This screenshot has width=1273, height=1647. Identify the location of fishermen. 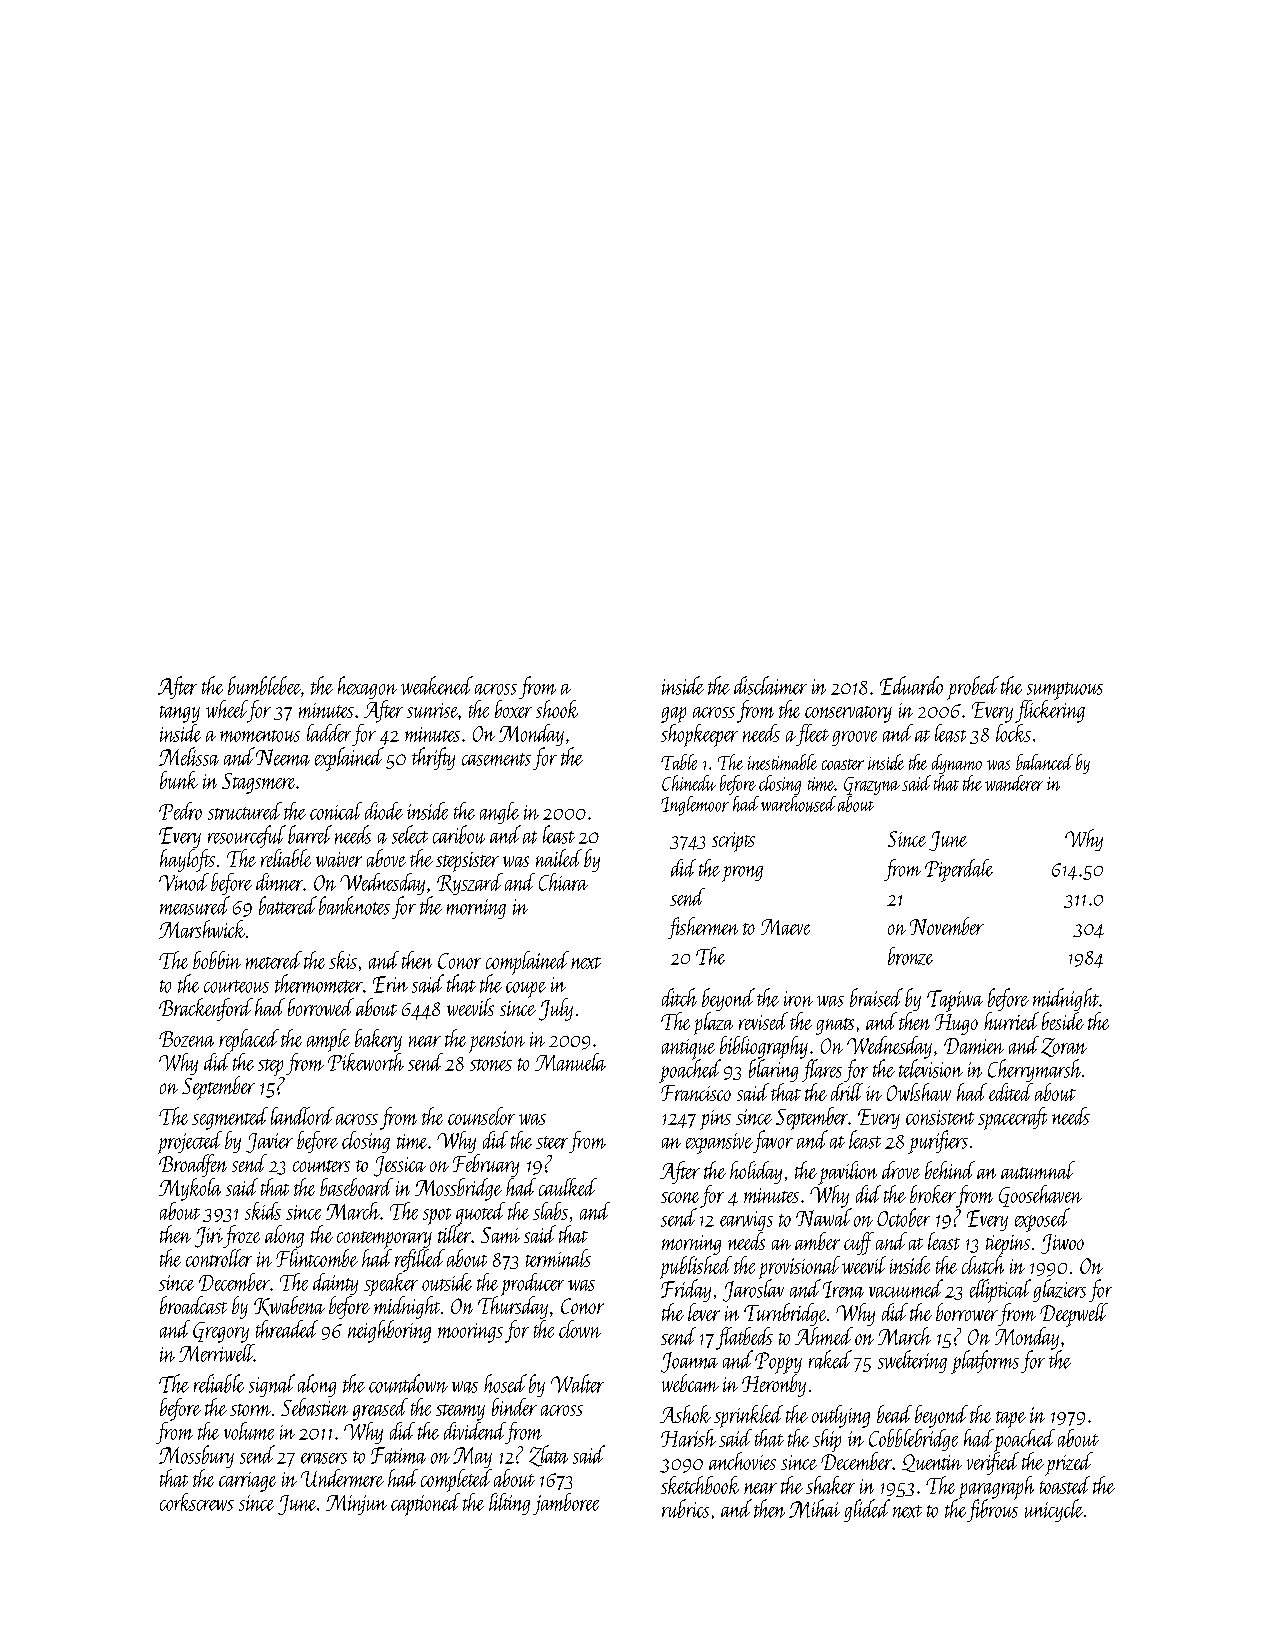
(703, 928).
